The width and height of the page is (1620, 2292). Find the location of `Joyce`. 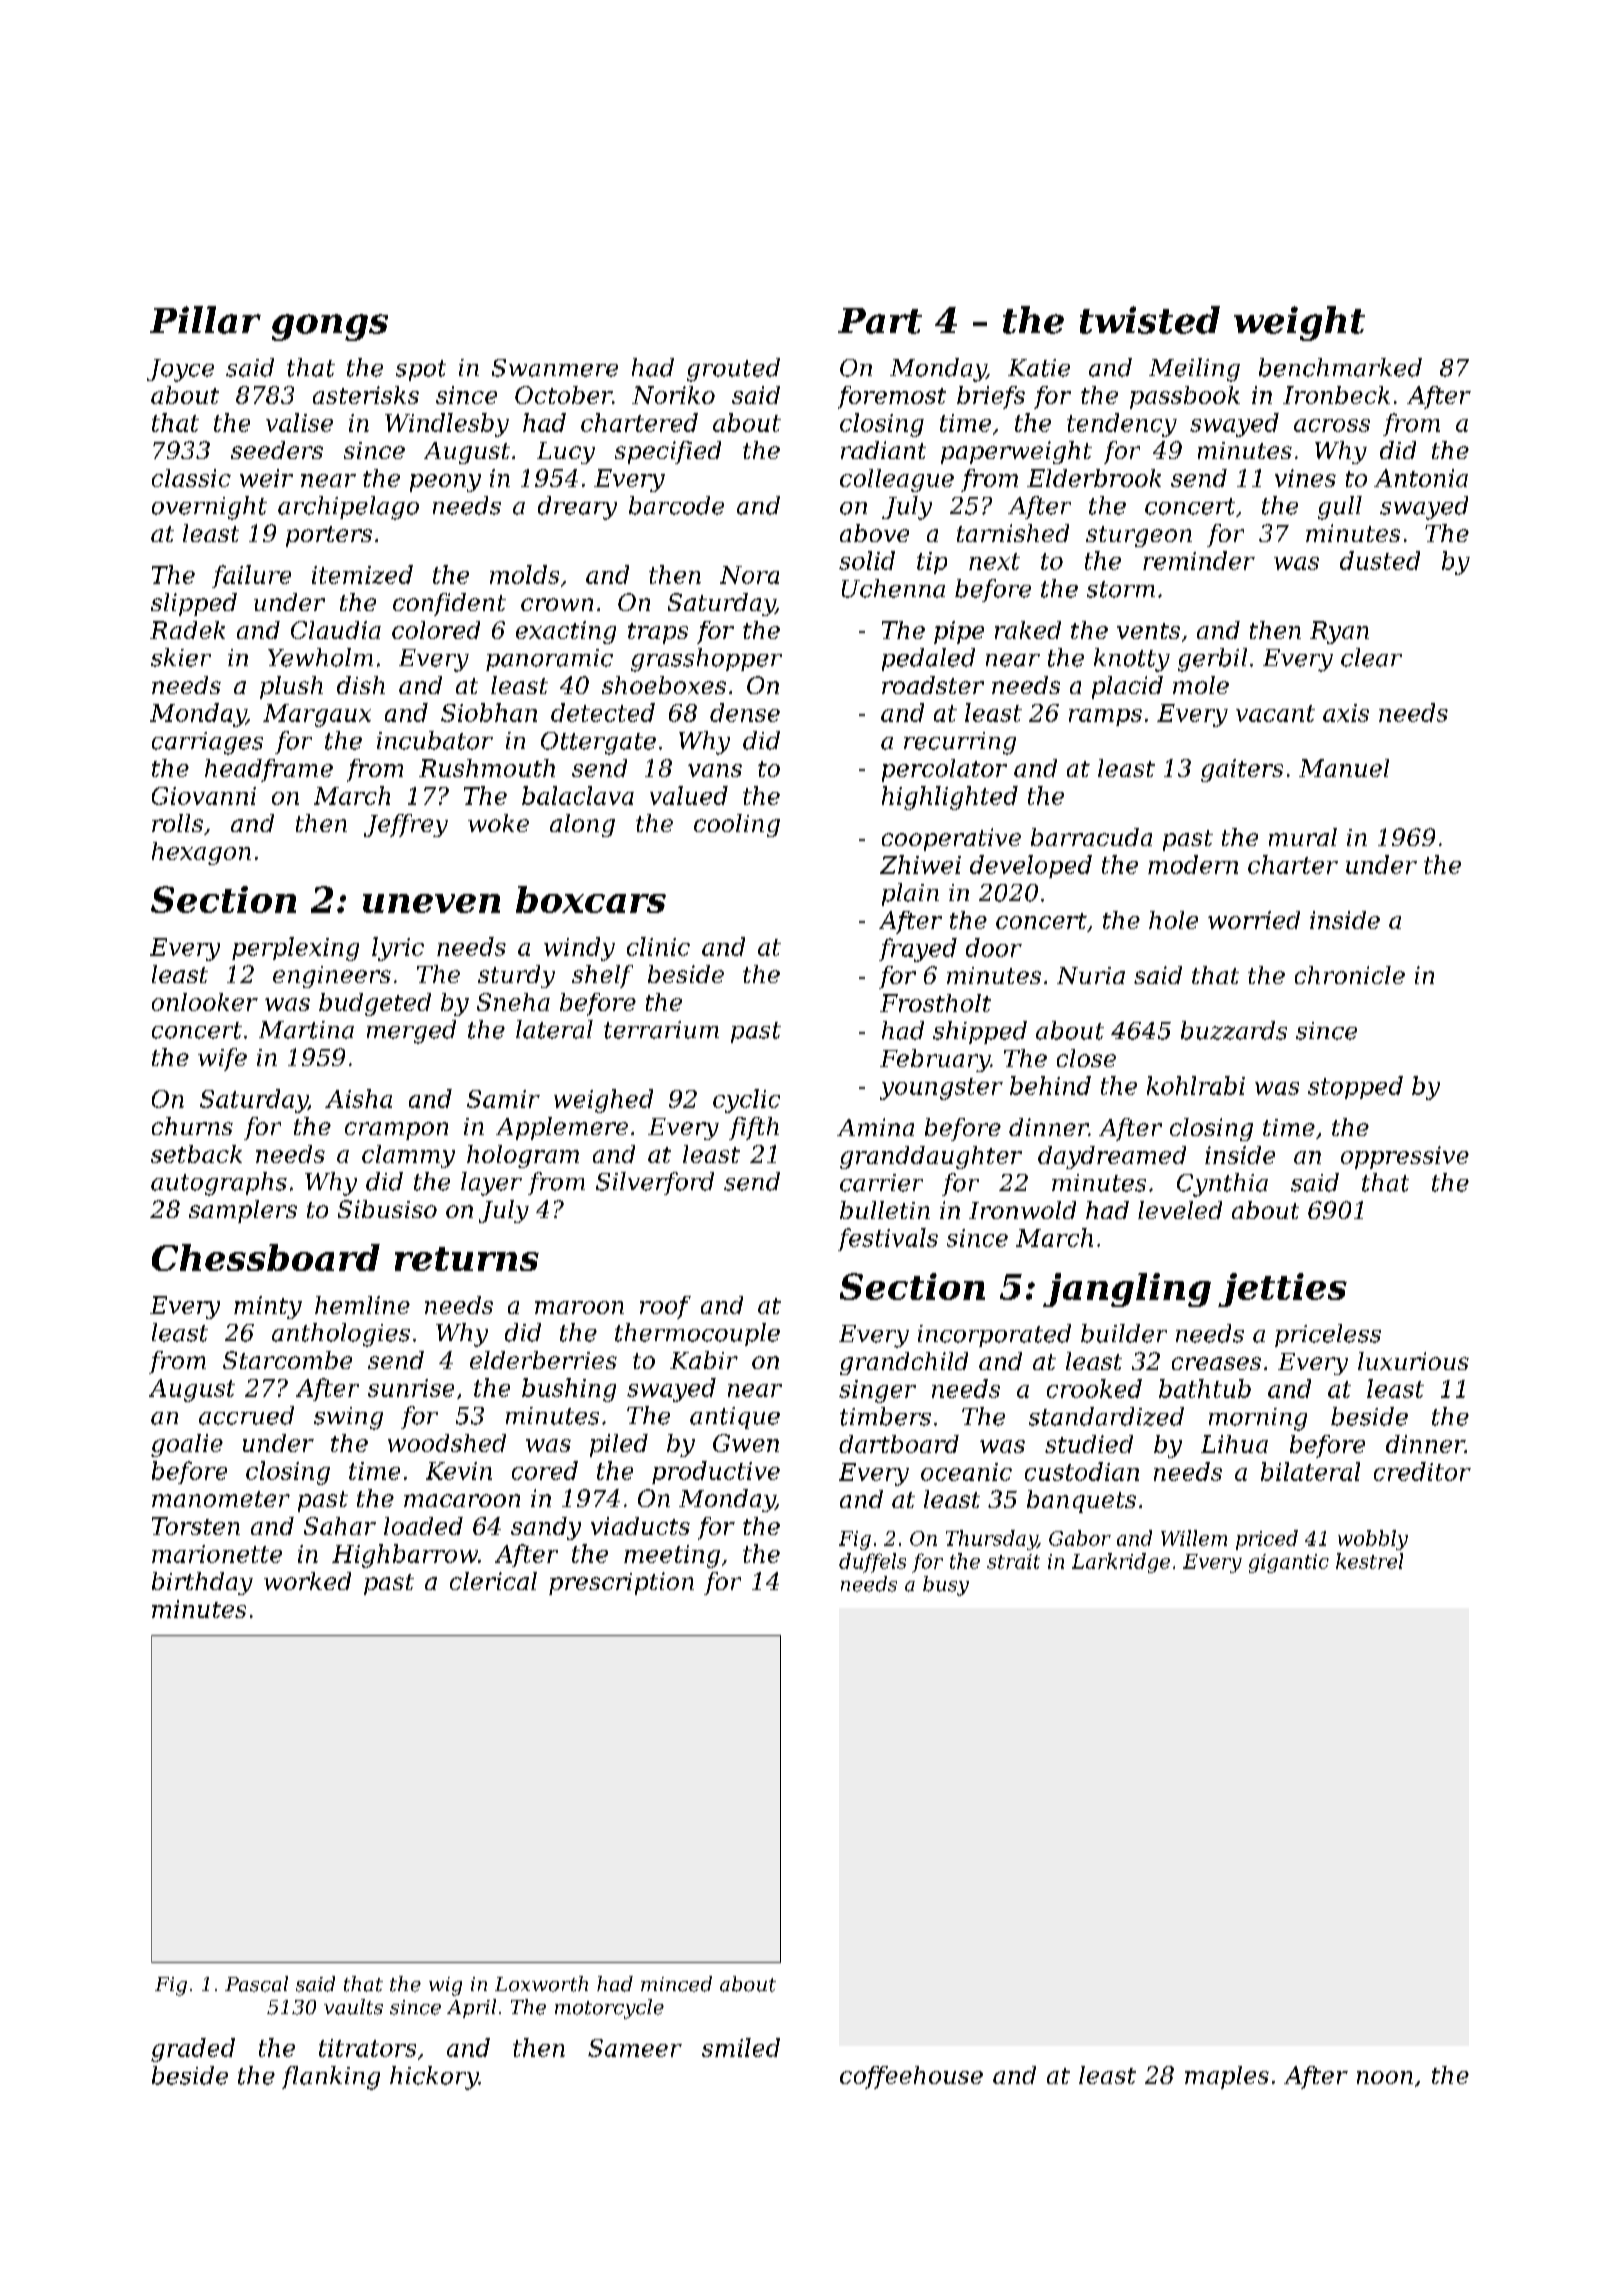

Joyce is located at coordinates (180, 370).
